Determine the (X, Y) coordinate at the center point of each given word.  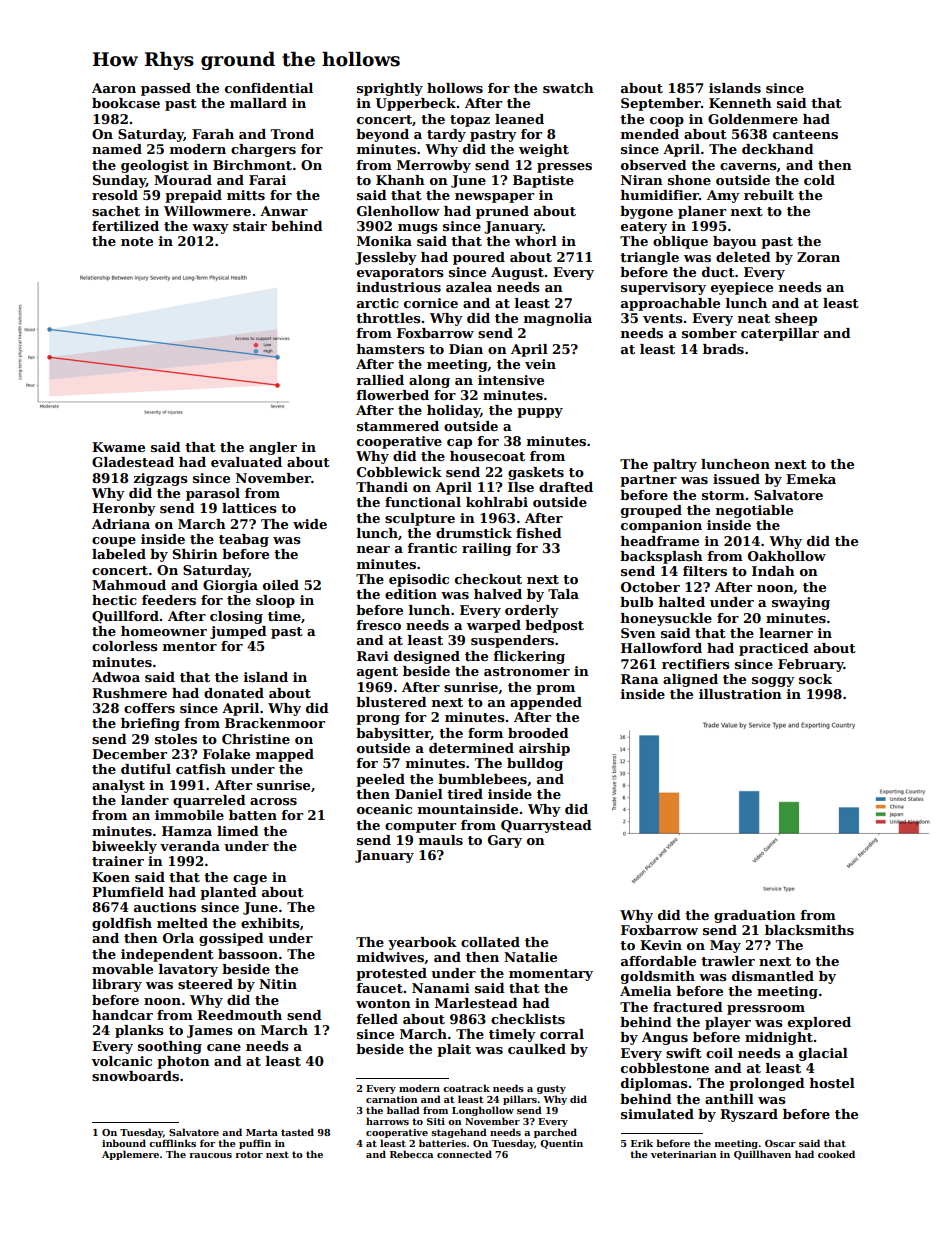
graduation (755, 916)
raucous (210, 1155)
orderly (532, 611)
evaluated (246, 462)
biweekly (124, 847)
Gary (505, 841)
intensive (511, 380)
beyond (382, 135)
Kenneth (740, 103)
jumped (238, 632)
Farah (213, 134)
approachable (670, 304)
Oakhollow (787, 556)
